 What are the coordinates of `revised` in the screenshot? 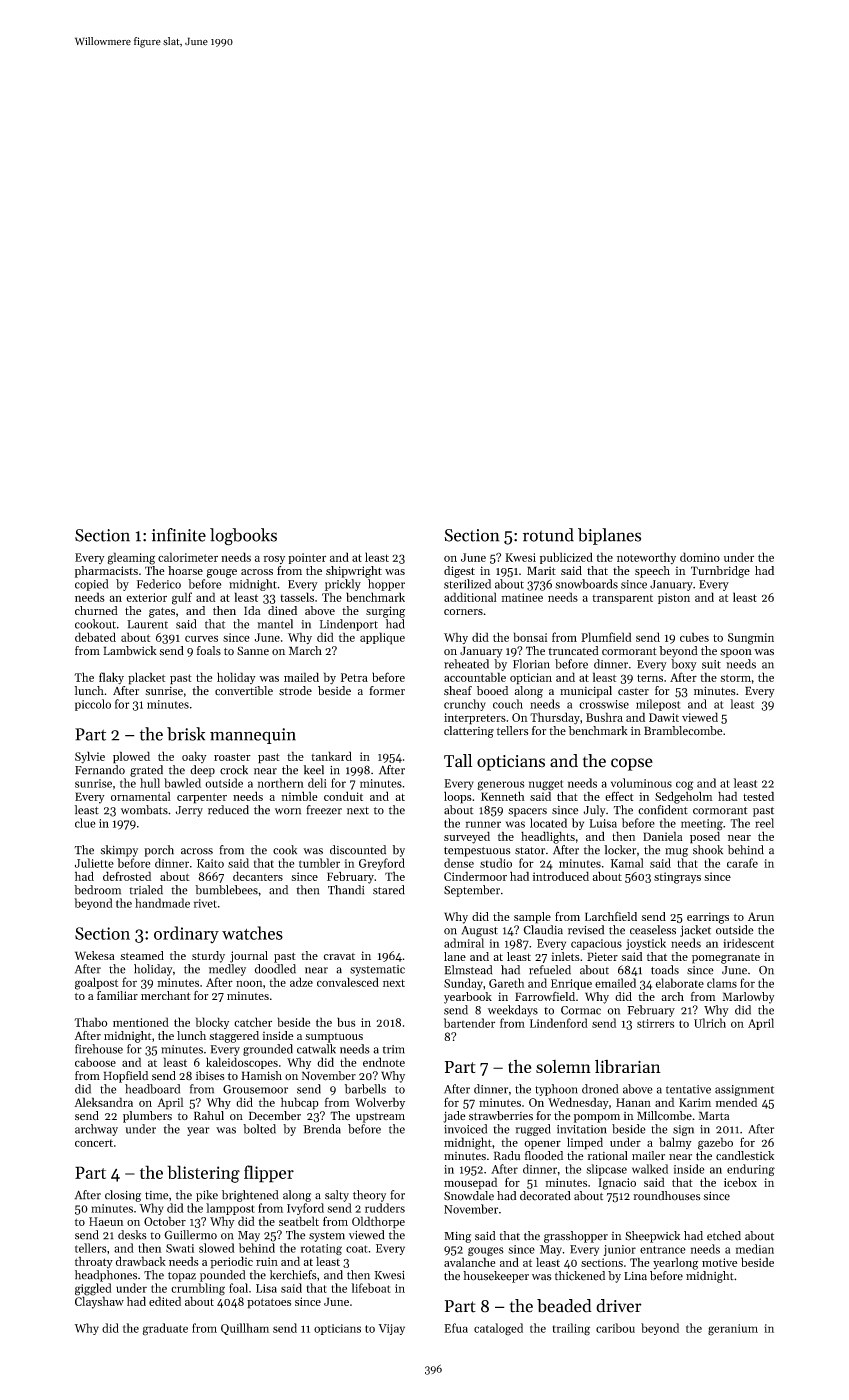 It's located at (586, 930).
